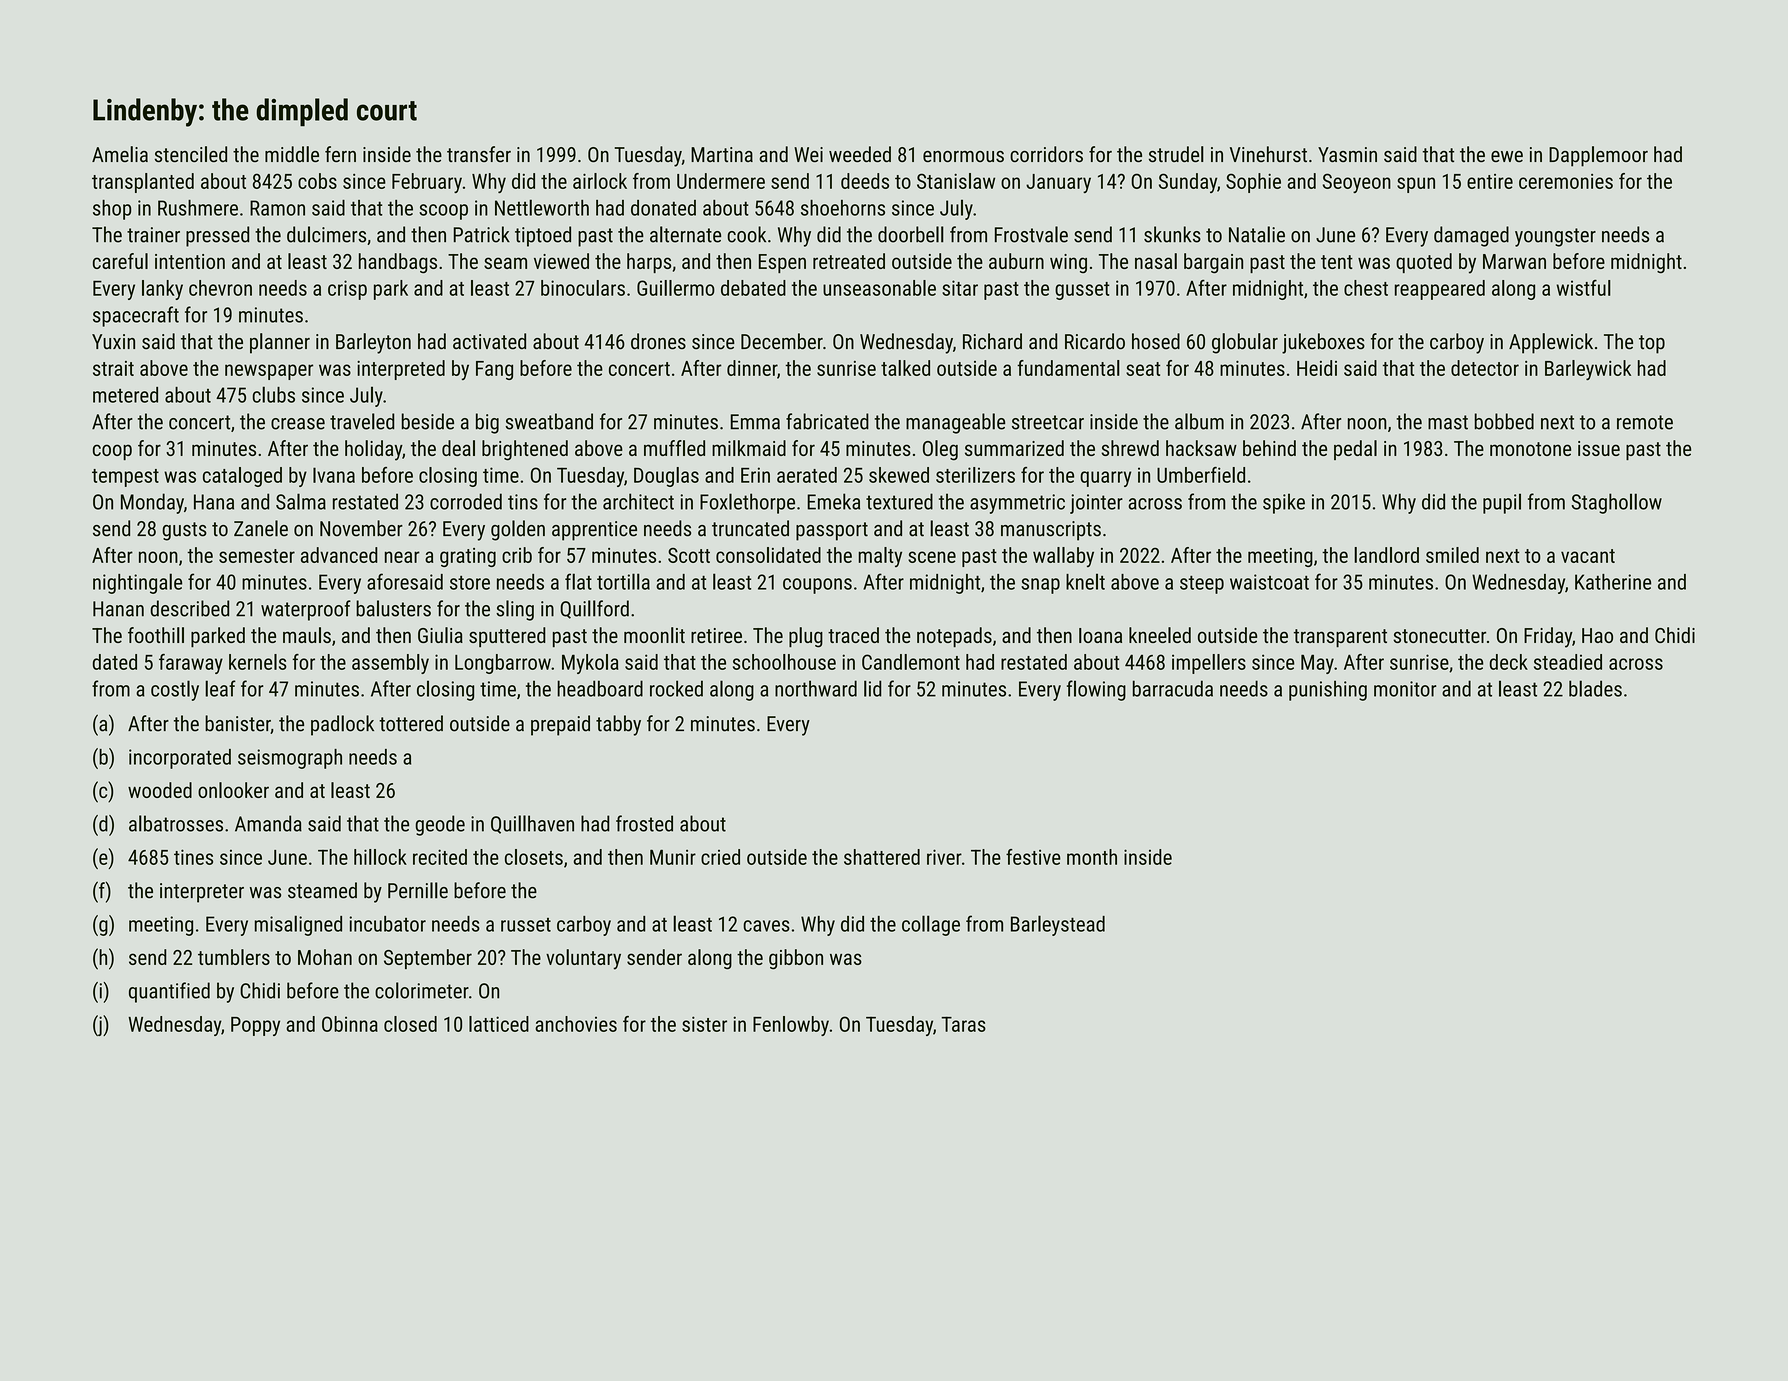 The height and width of the screenshot is (1381, 1788). I want to click on blades, so click(1595, 688).
